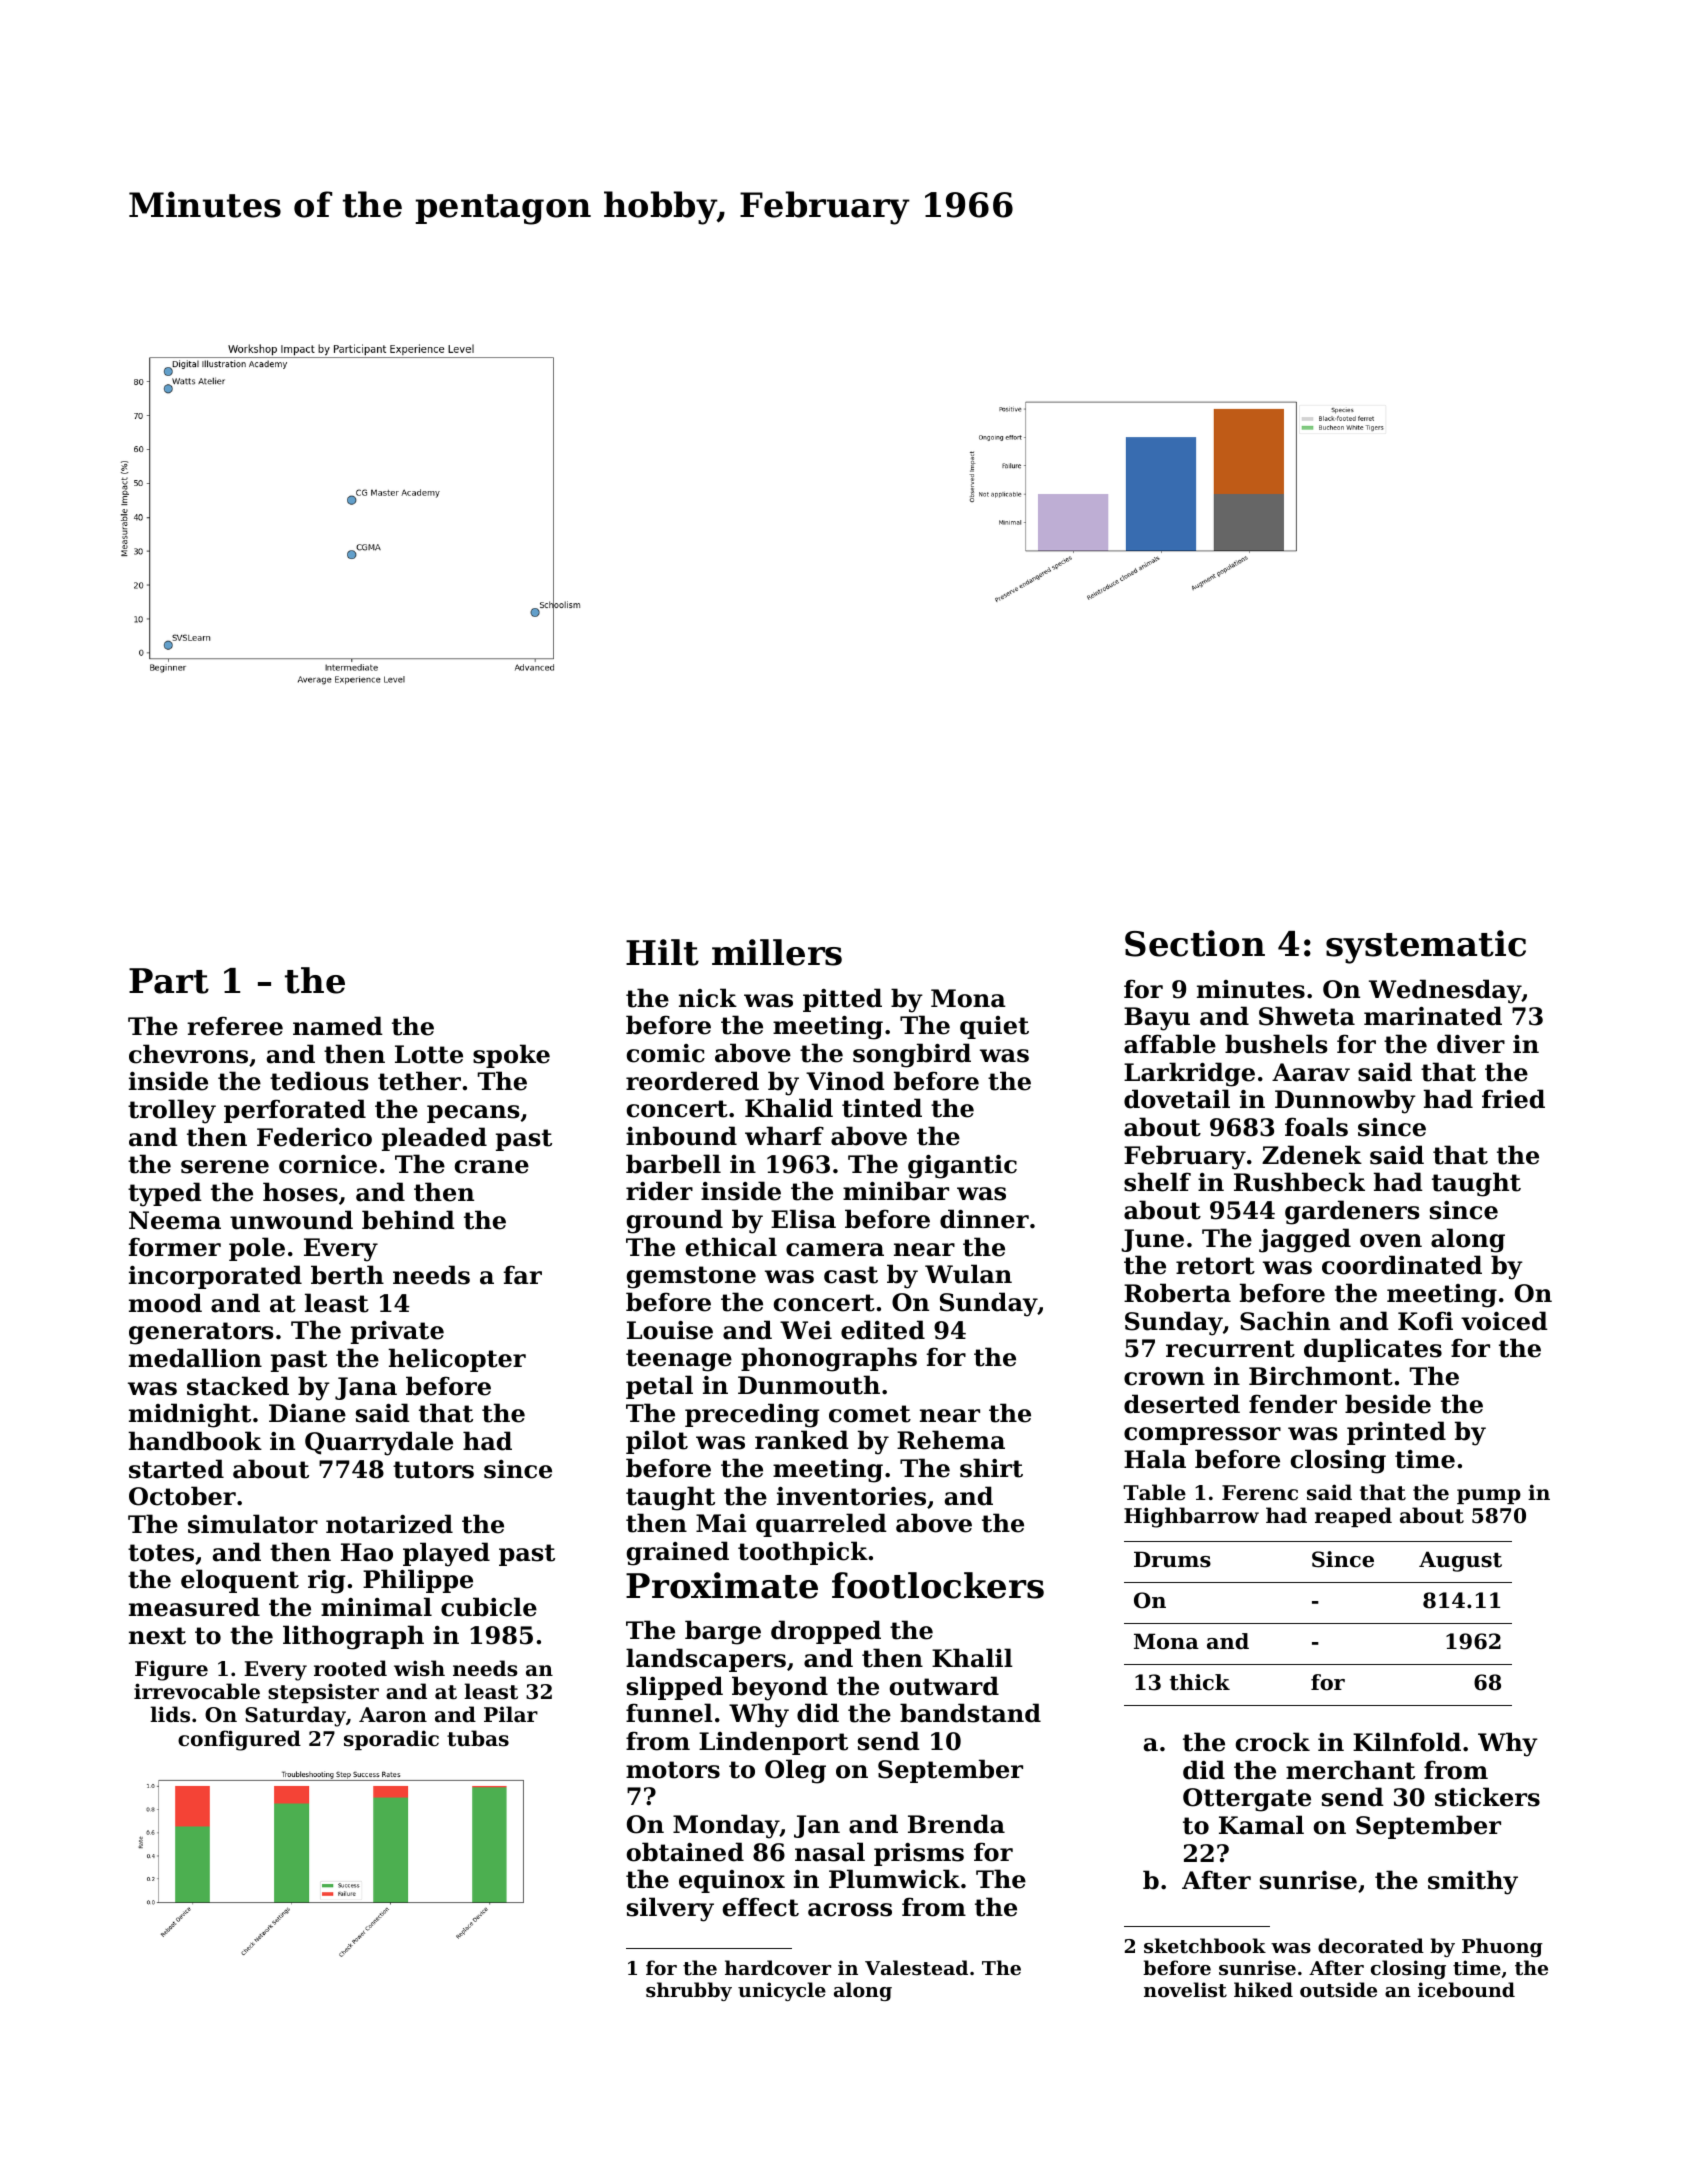 This screenshot has width=1683, height=2178. What do you see at coordinates (1407, 1742) in the screenshot?
I see `Kilnfold` at bounding box center [1407, 1742].
